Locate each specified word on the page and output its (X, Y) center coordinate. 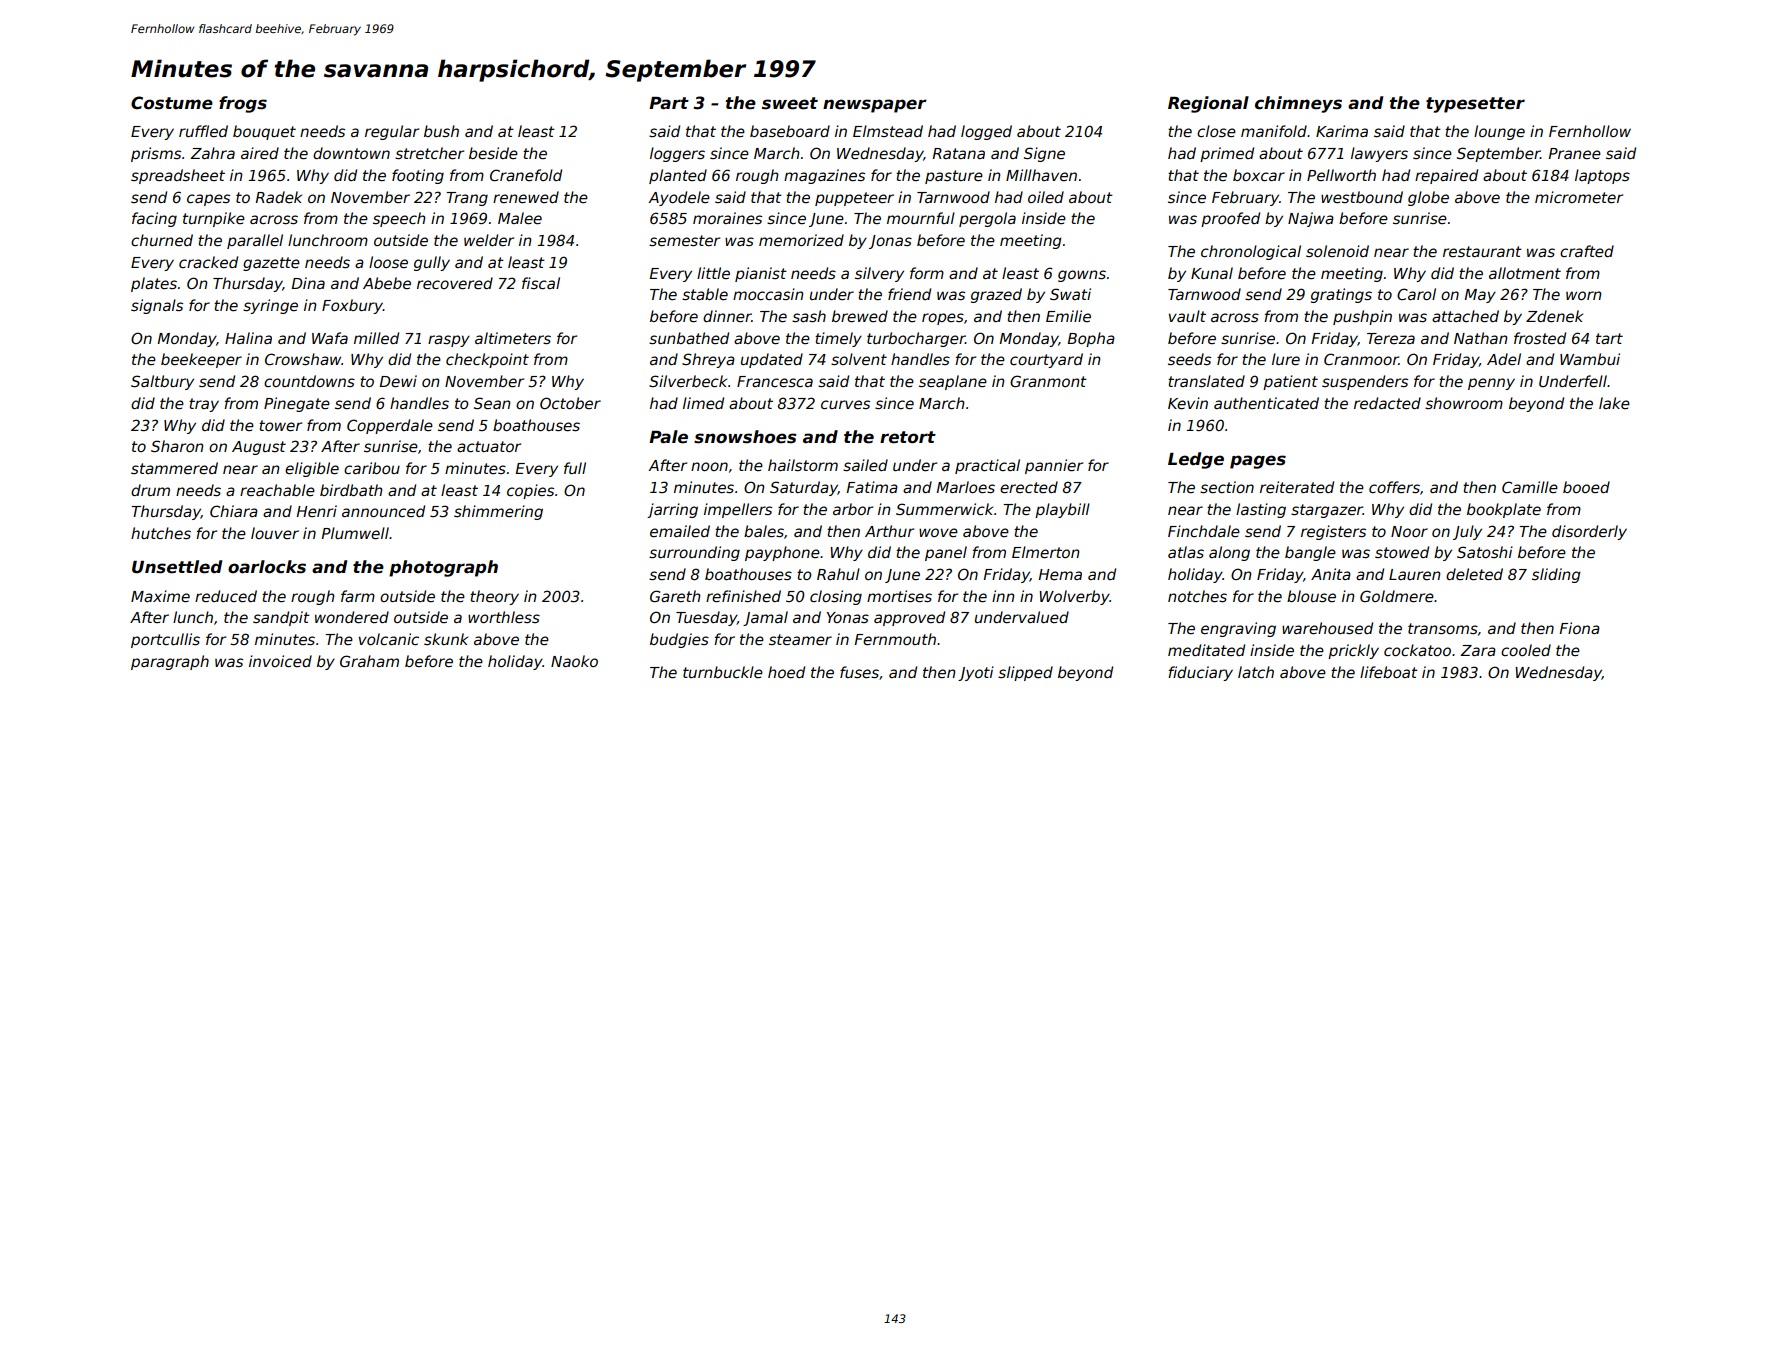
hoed (786, 672)
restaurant (1482, 251)
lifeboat (1389, 672)
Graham (369, 661)
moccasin (768, 294)
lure (1286, 359)
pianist (761, 274)
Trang (467, 199)
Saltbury (162, 382)
